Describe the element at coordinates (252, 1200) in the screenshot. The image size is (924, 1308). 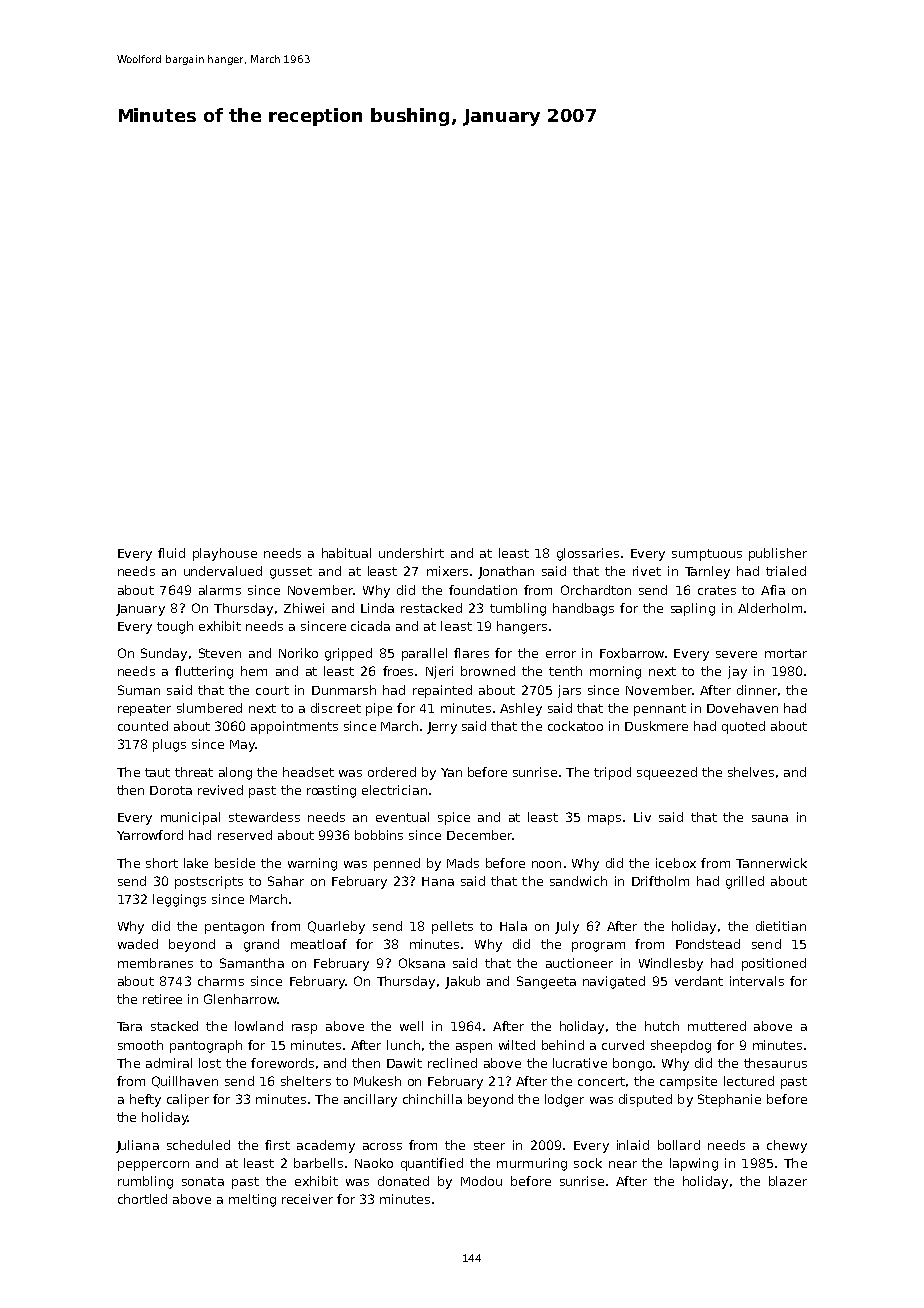
I see `melting` at that location.
